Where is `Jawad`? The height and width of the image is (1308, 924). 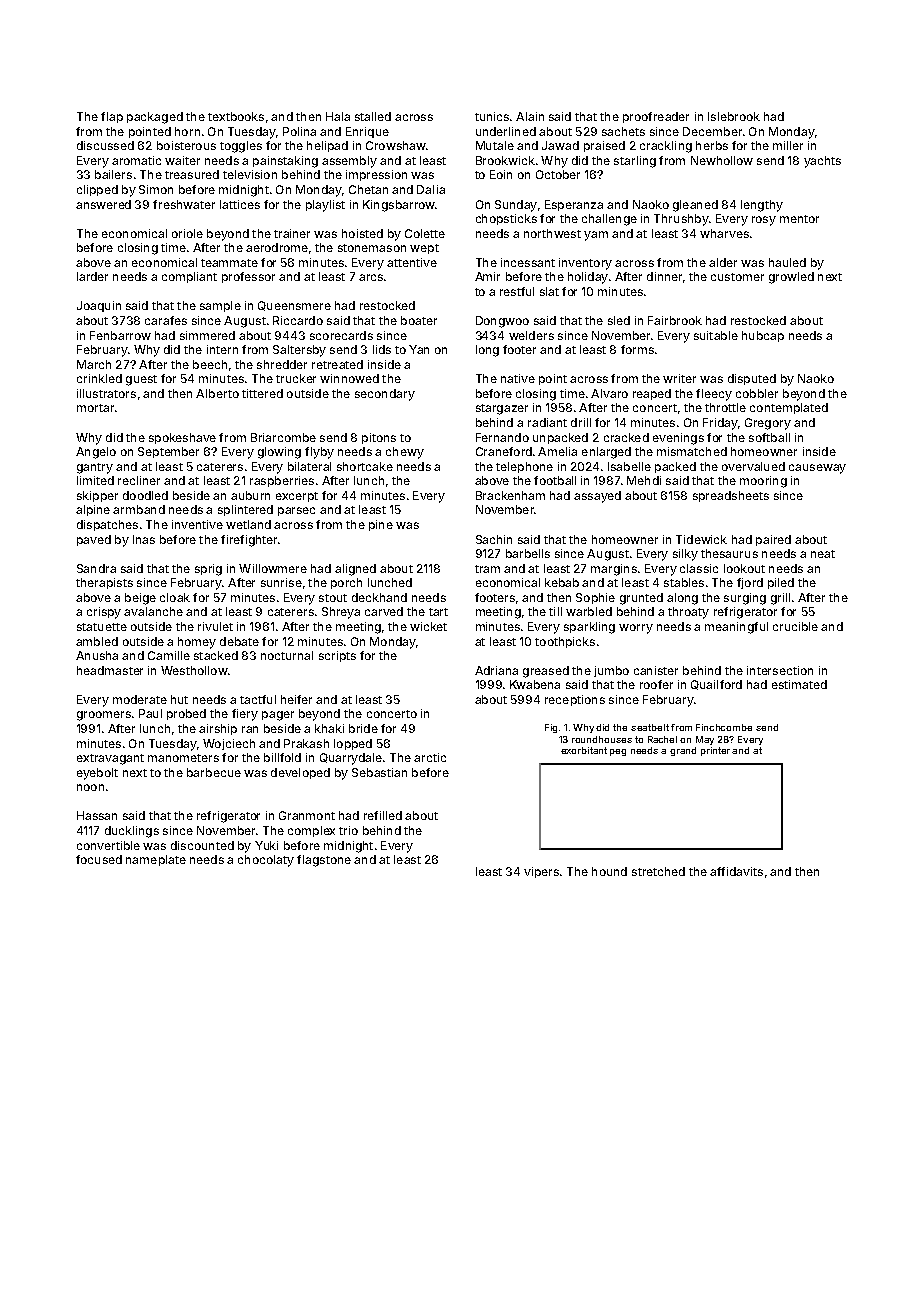
Jawad is located at coordinates (560, 145).
